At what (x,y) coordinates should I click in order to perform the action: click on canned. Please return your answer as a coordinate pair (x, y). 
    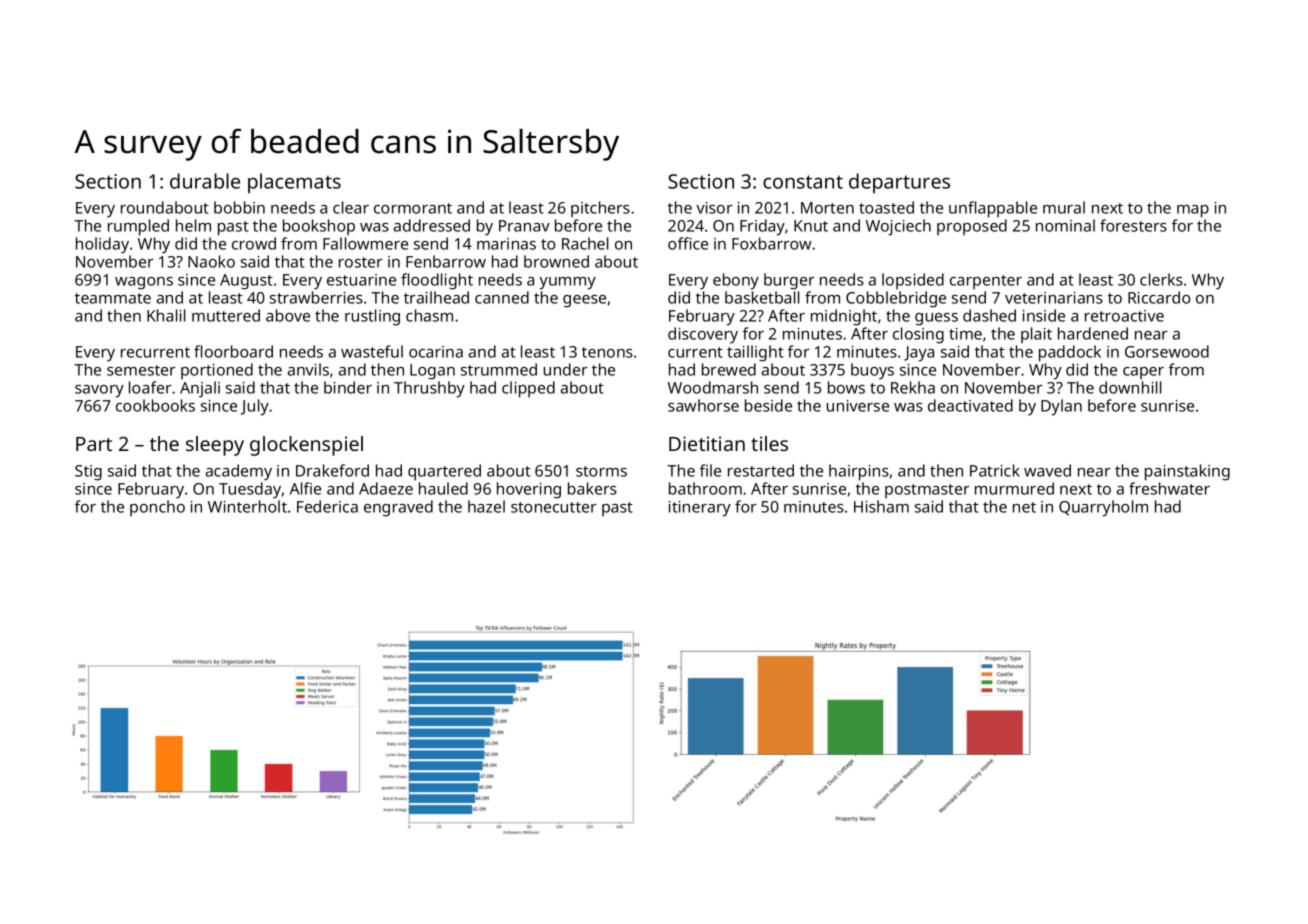
    Looking at the image, I should click on (502, 297).
